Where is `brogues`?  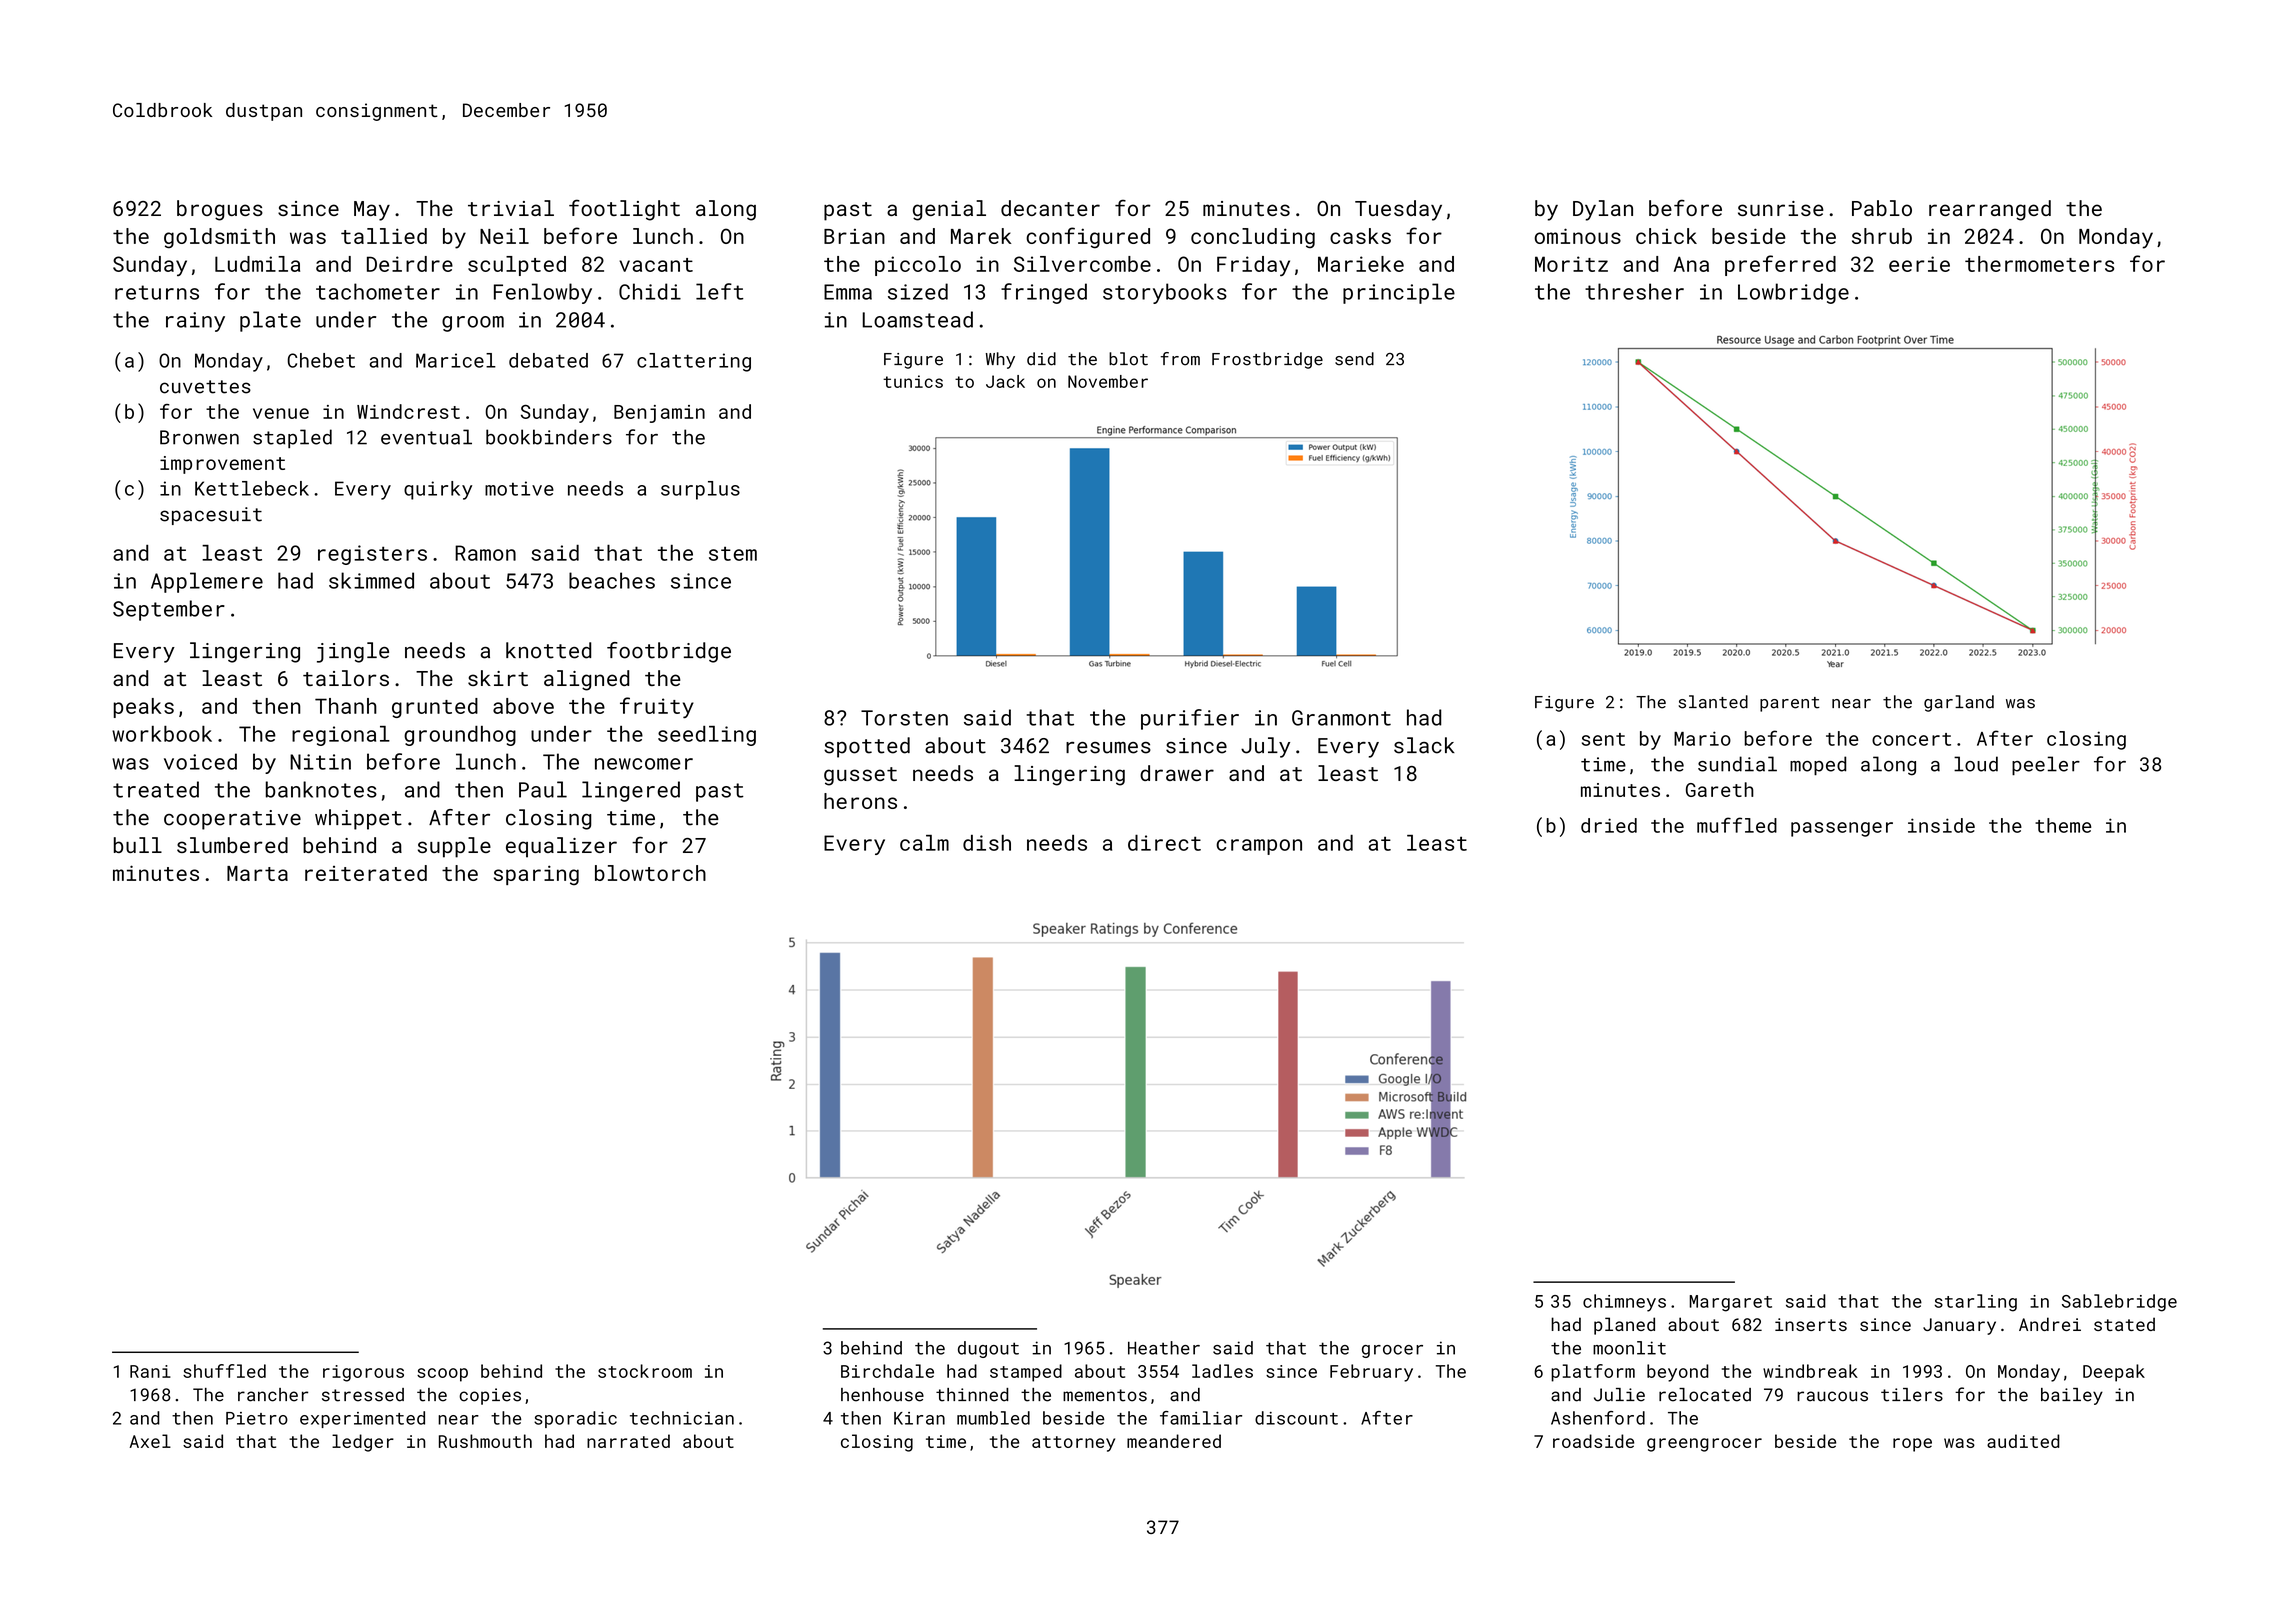
brogues is located at coordinates (220, 210).
